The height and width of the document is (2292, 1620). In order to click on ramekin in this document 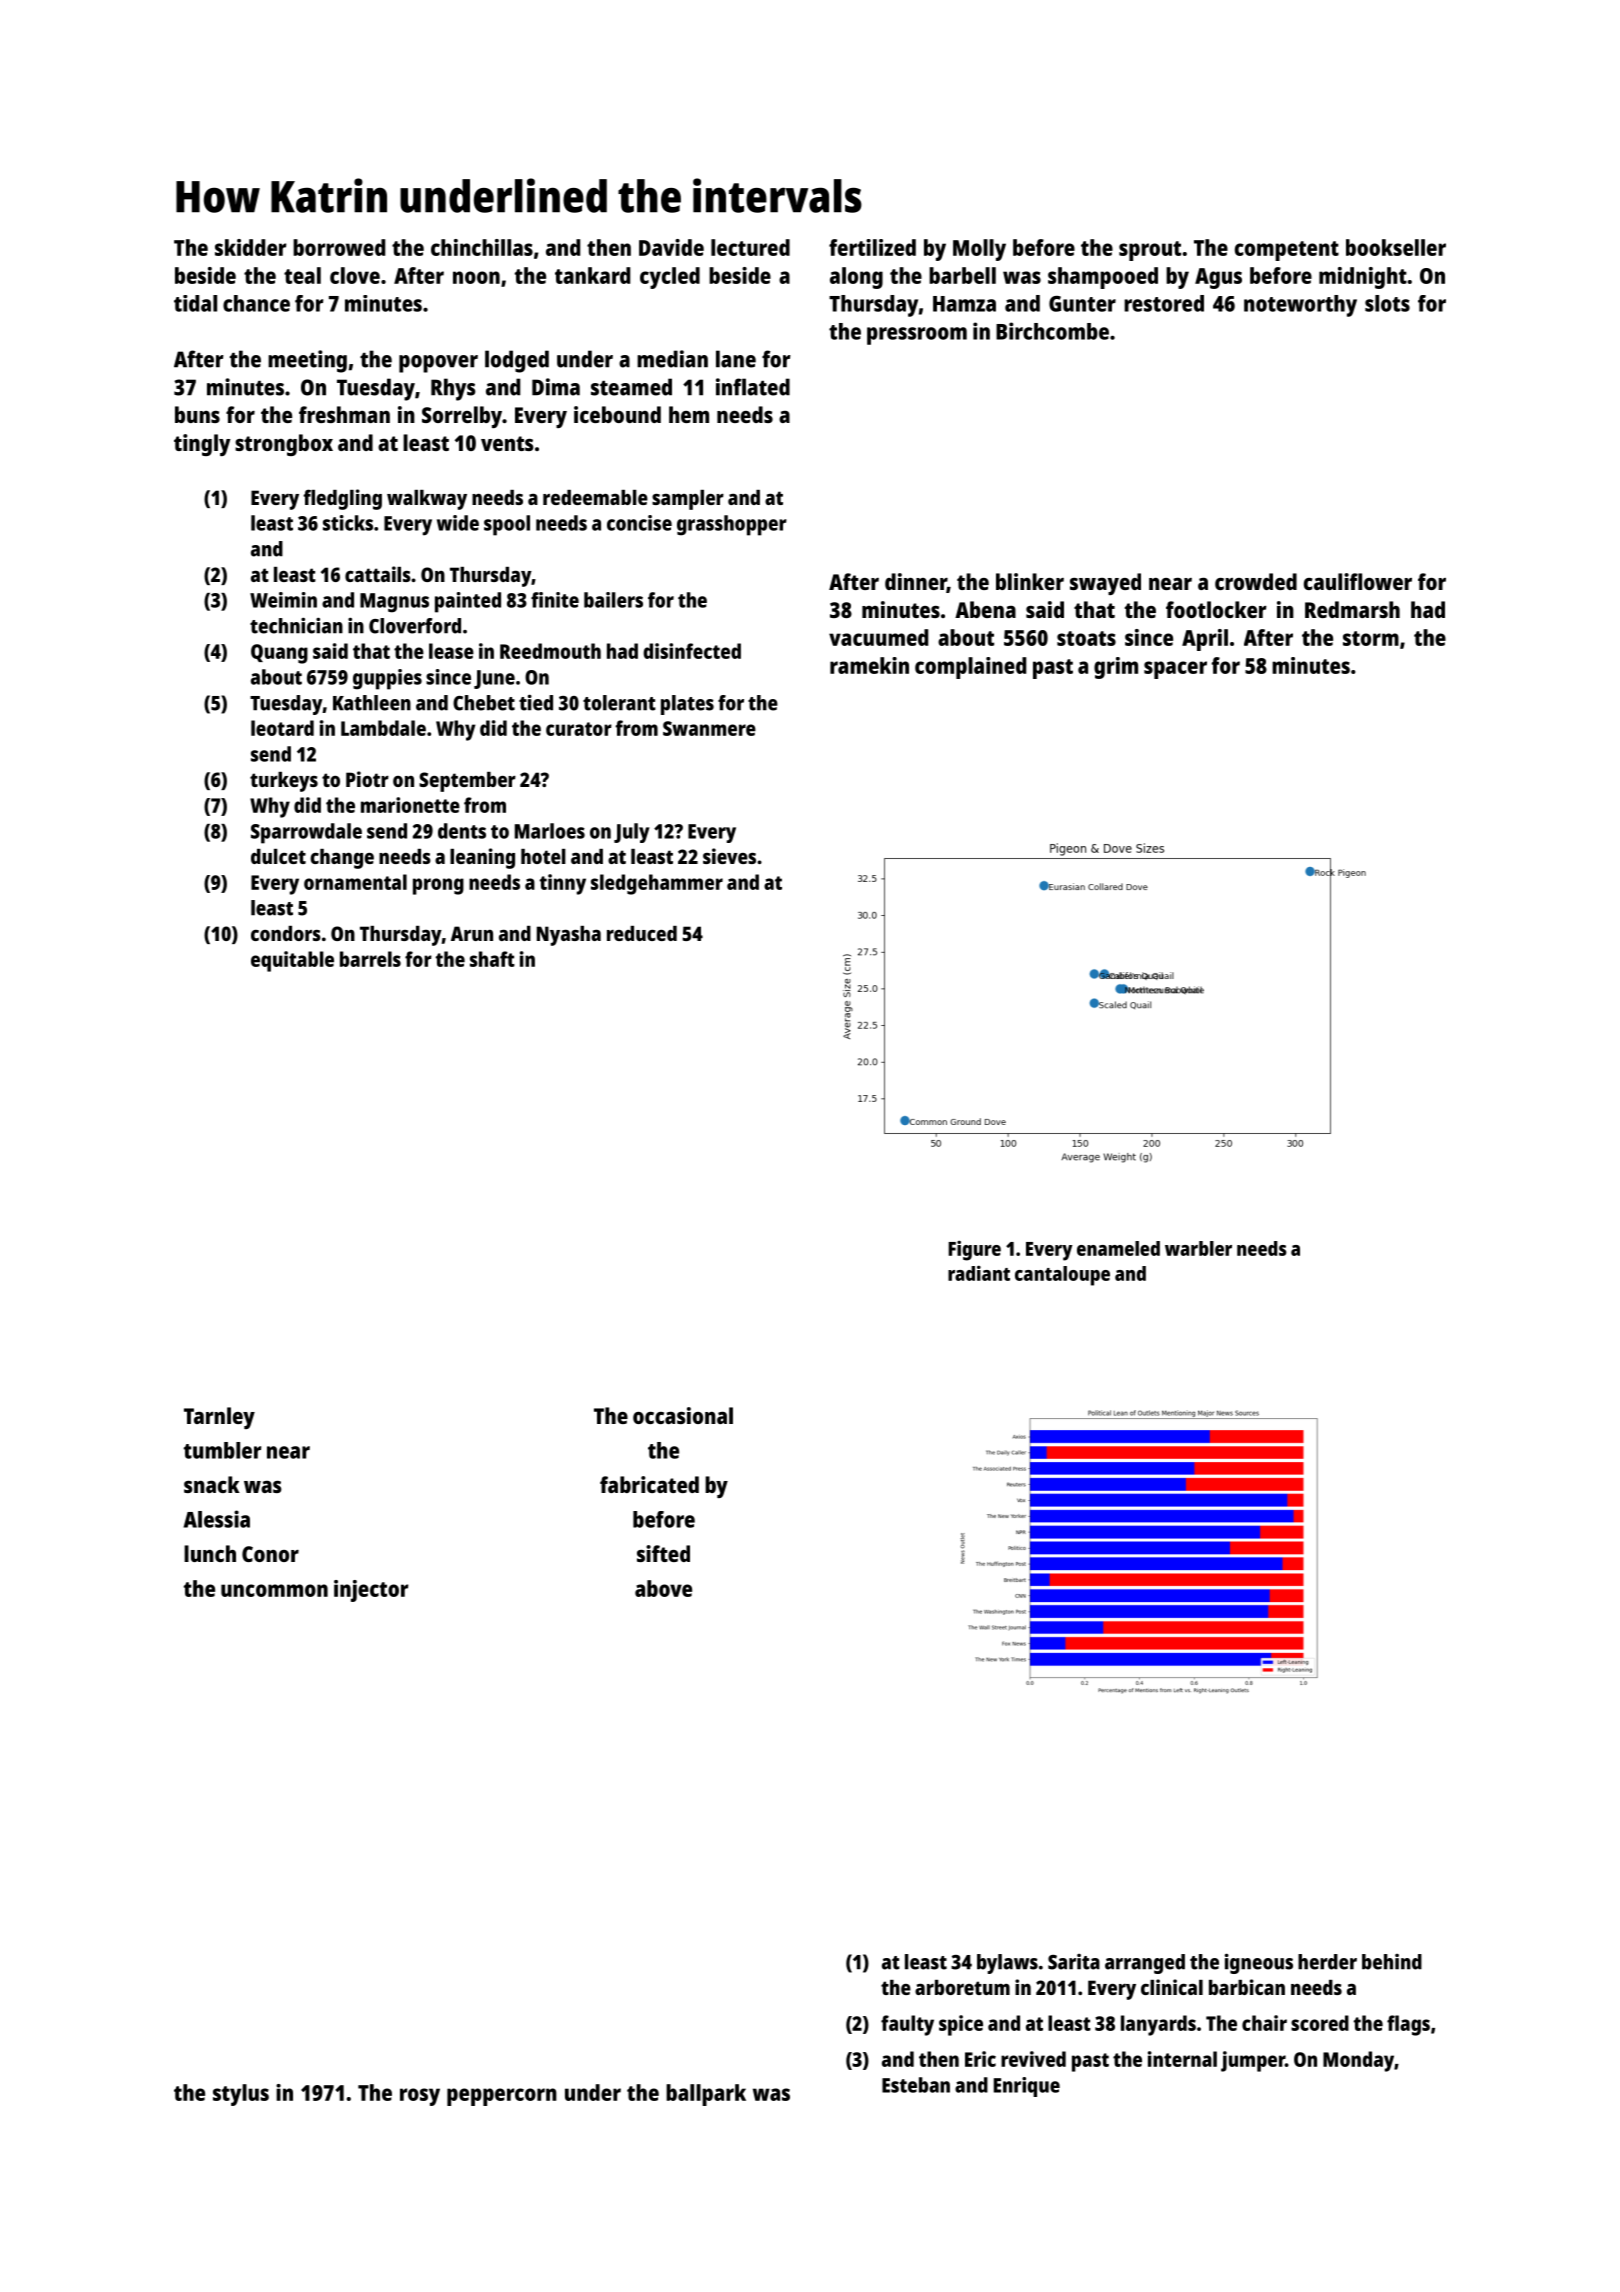, I will do `click(869, 665)`.
